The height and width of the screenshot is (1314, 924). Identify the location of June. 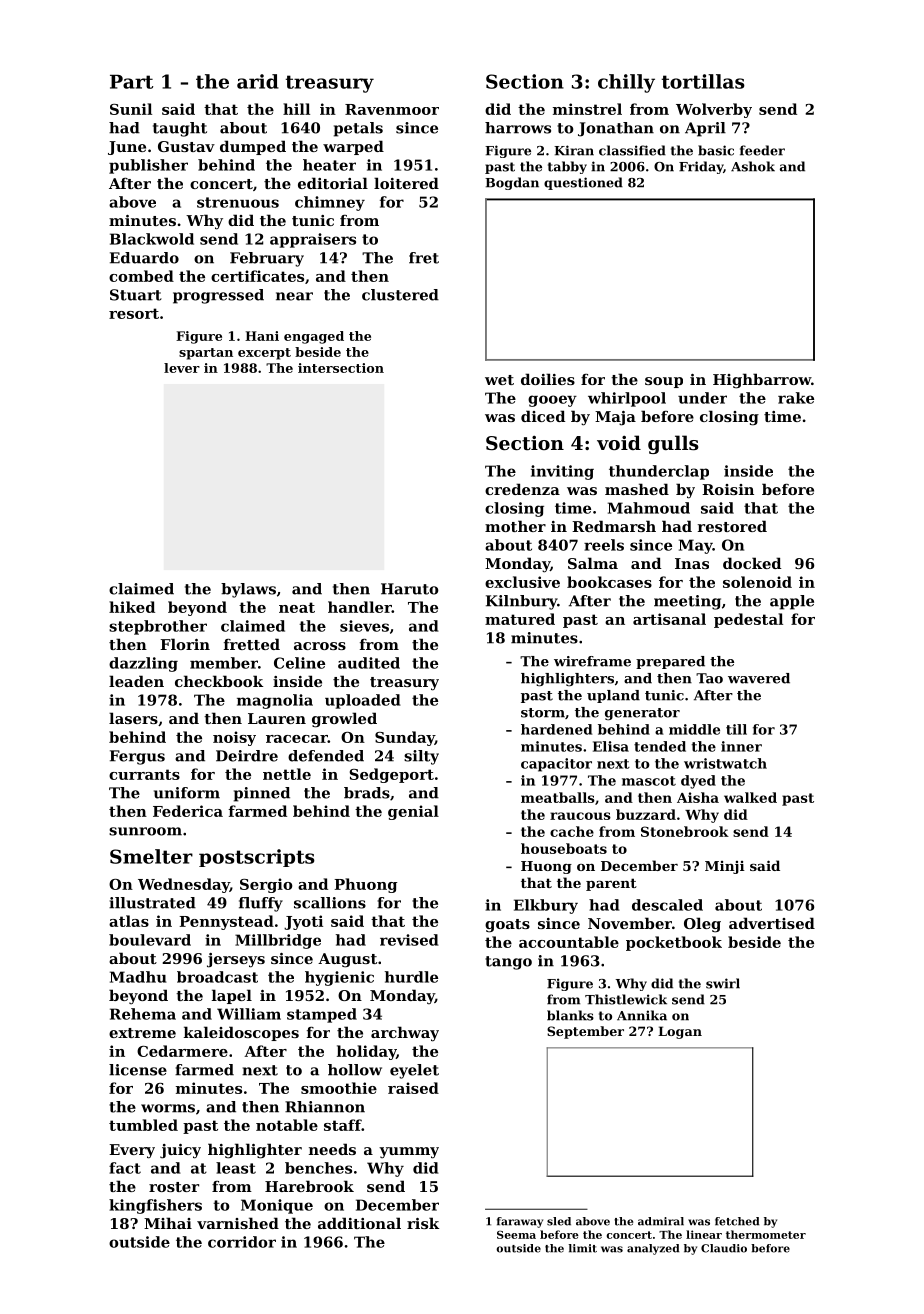
(127, 148).
